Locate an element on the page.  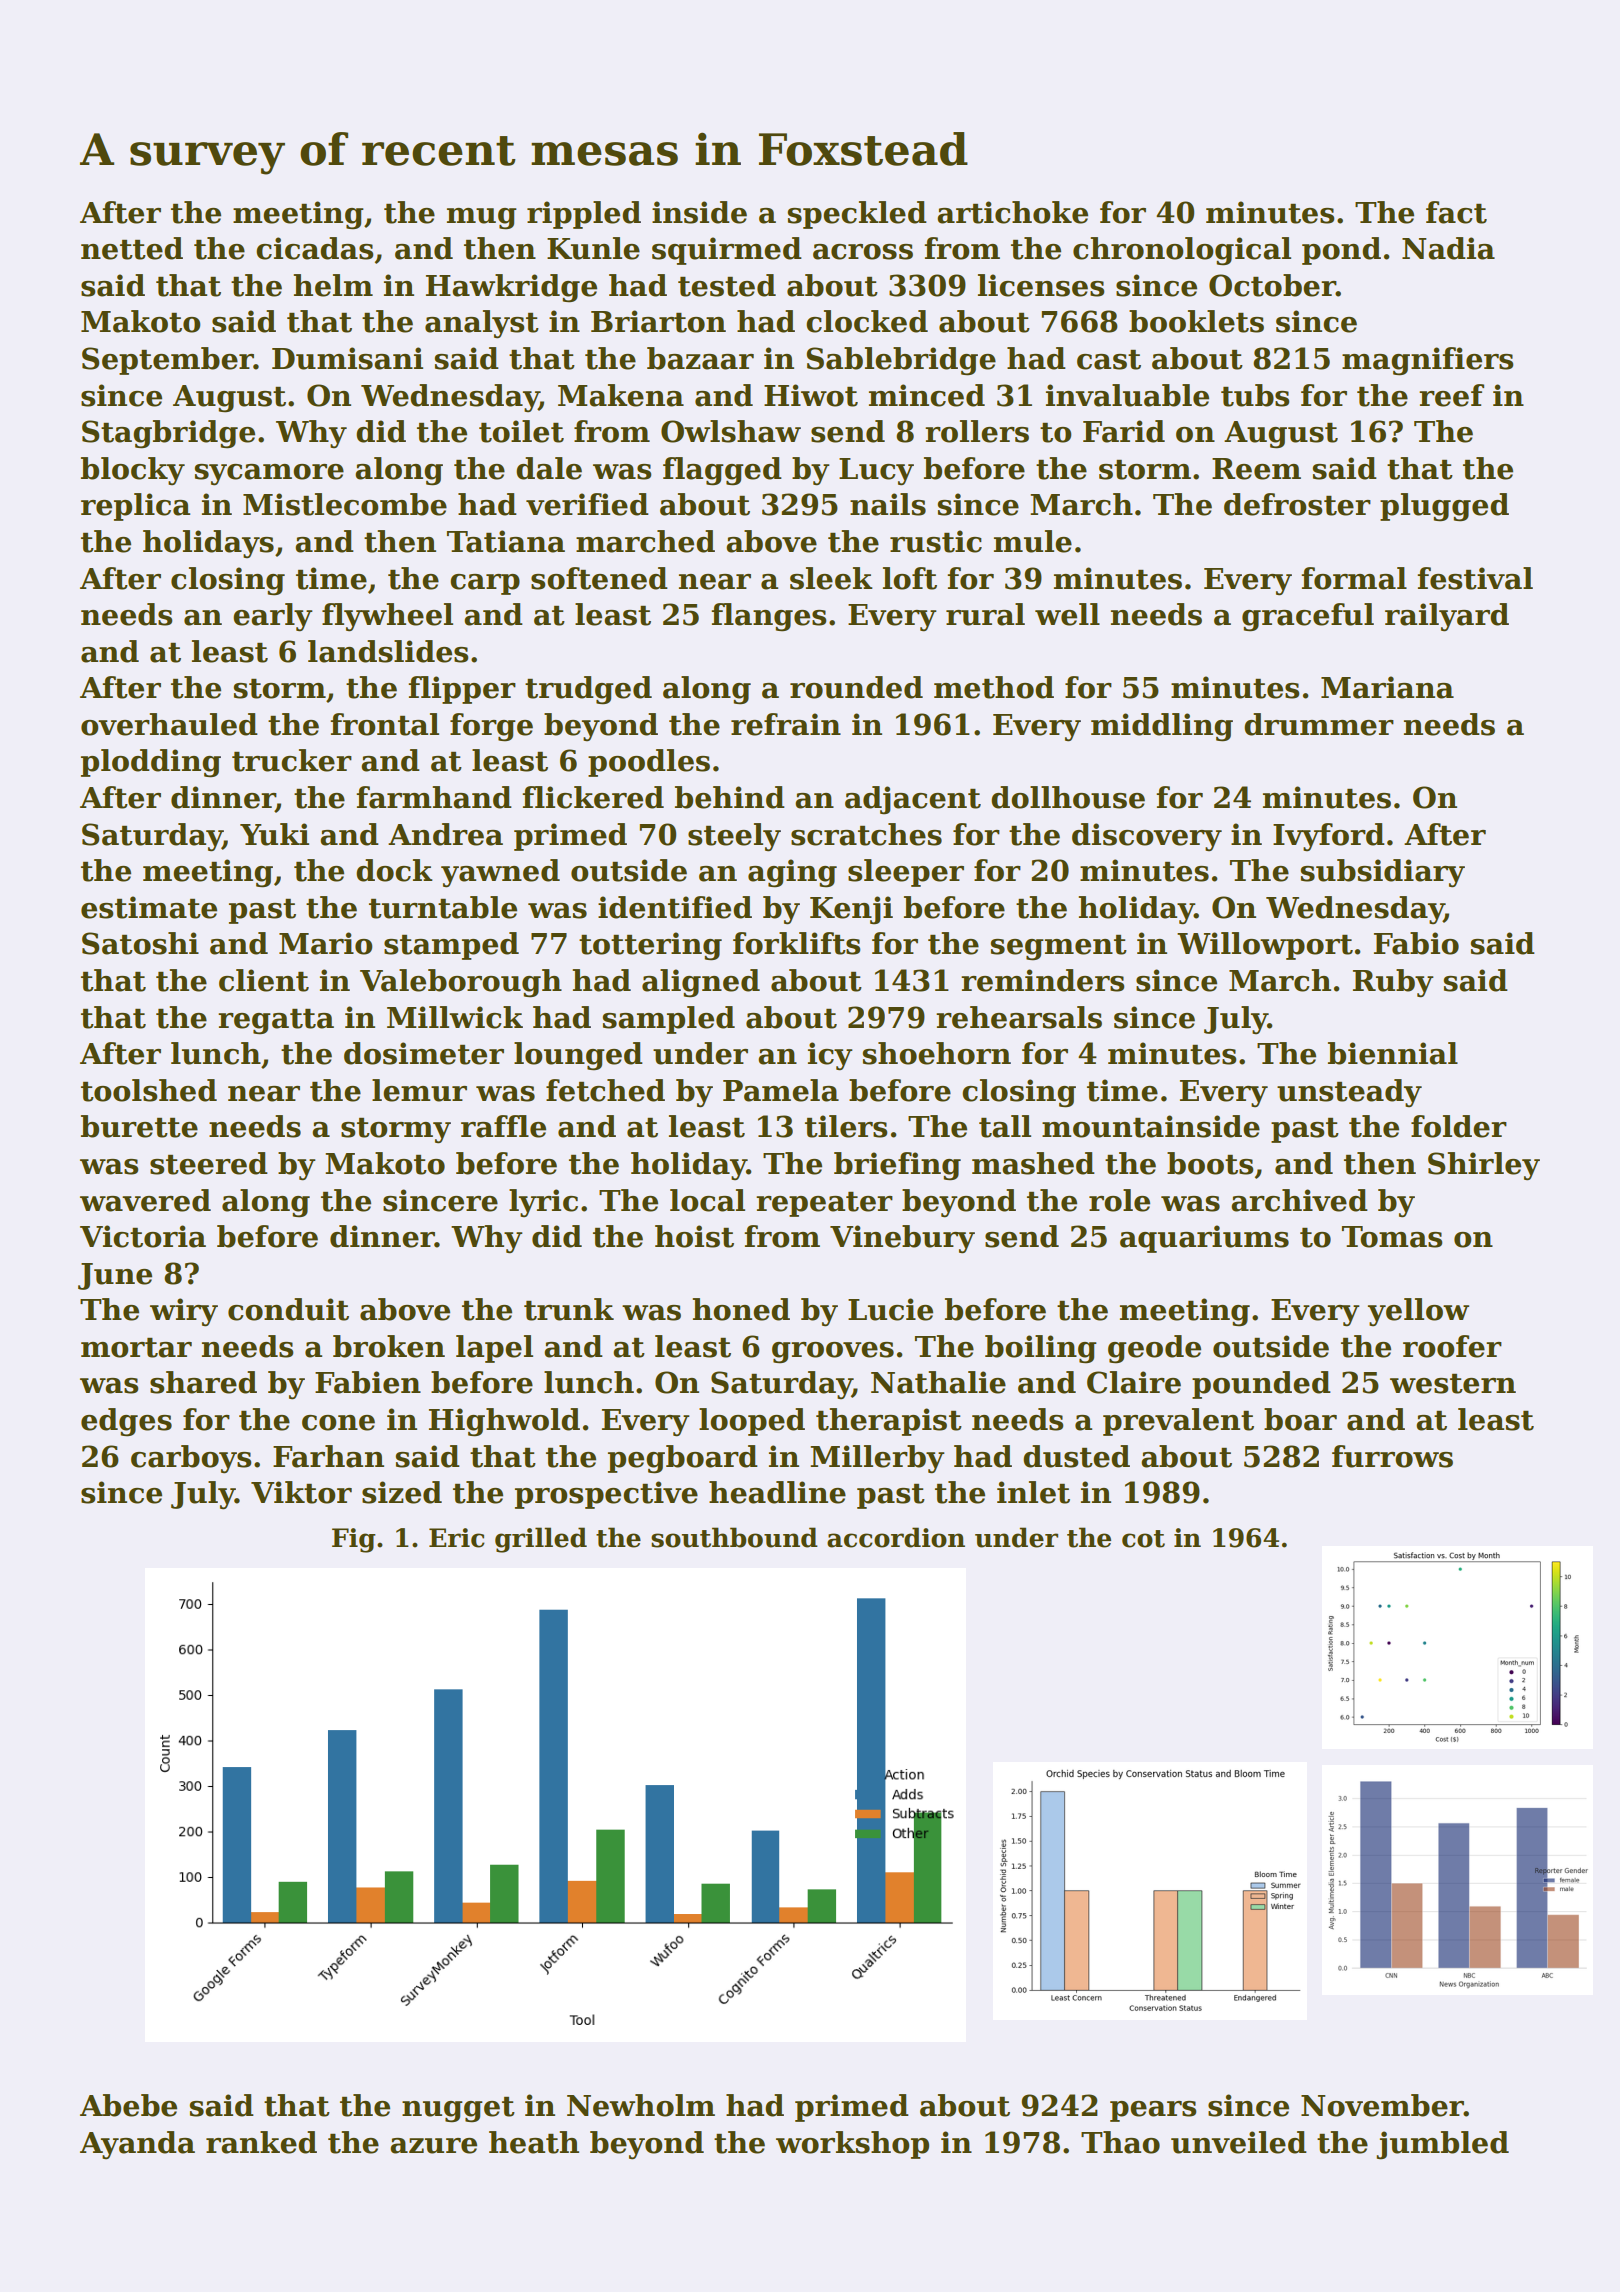
method is located at coordinates (994, 687).
